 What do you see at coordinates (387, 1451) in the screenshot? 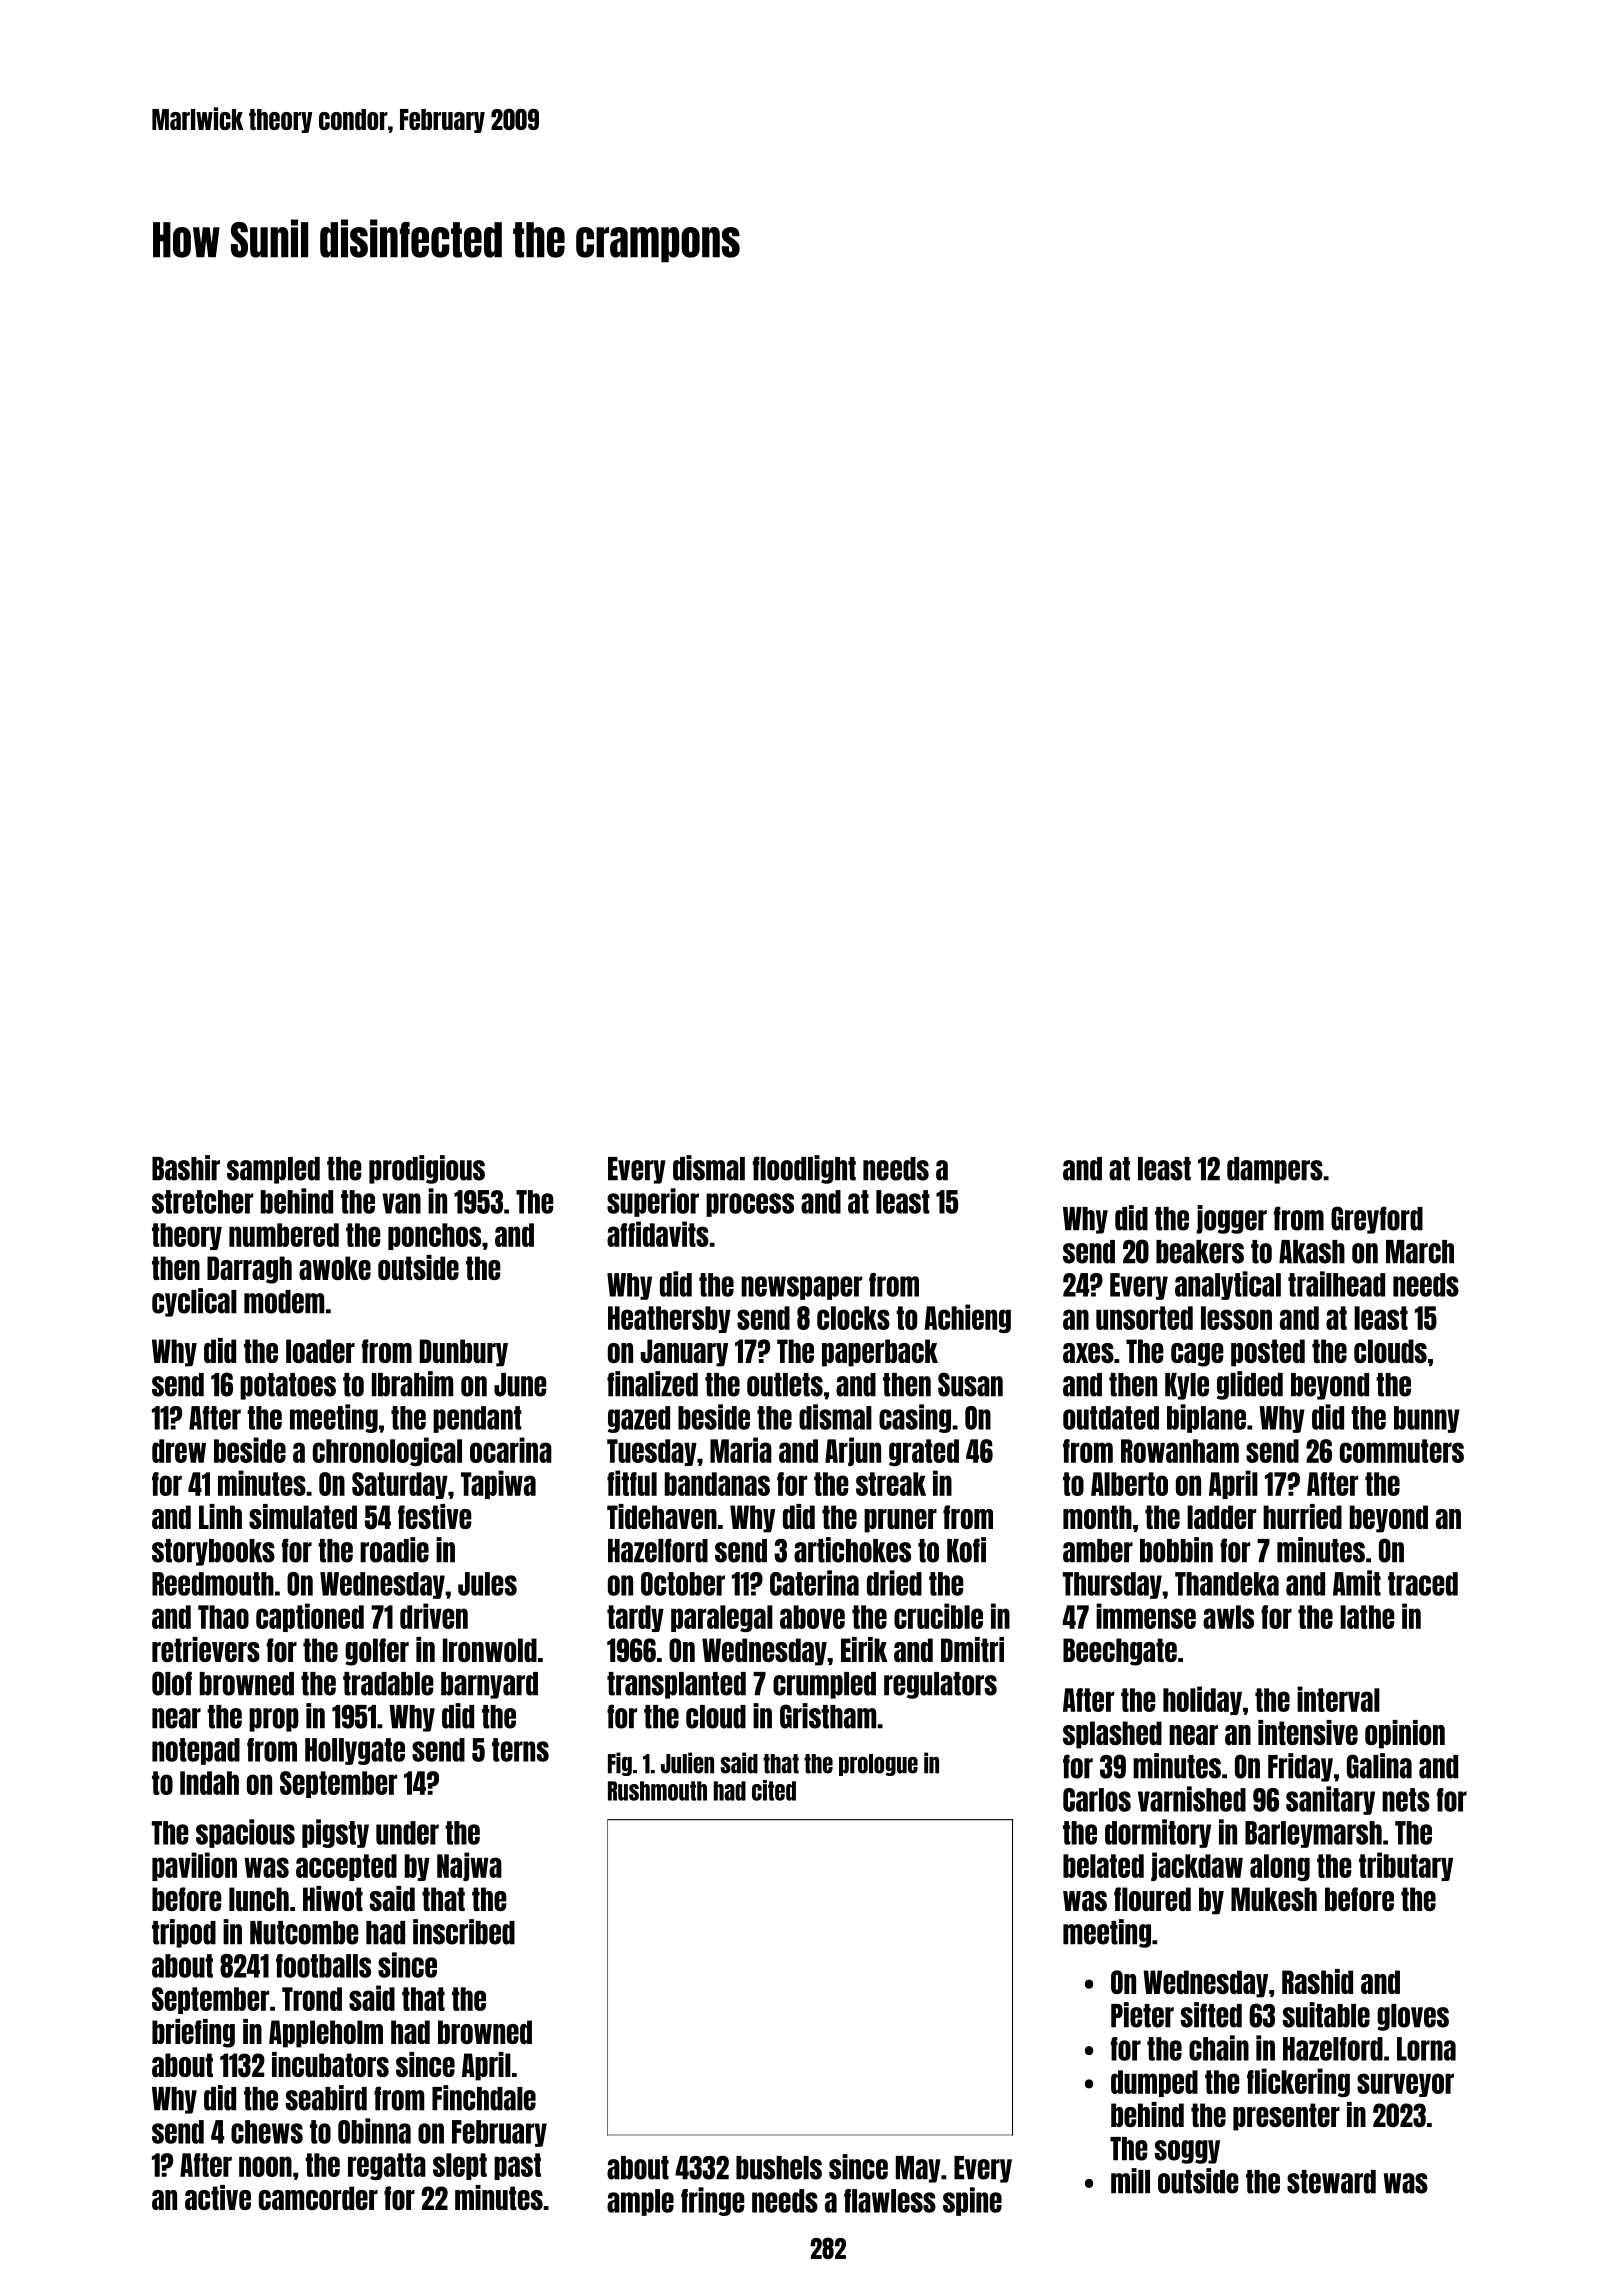
I see `chronological` at bounding box center [387, 1451].
